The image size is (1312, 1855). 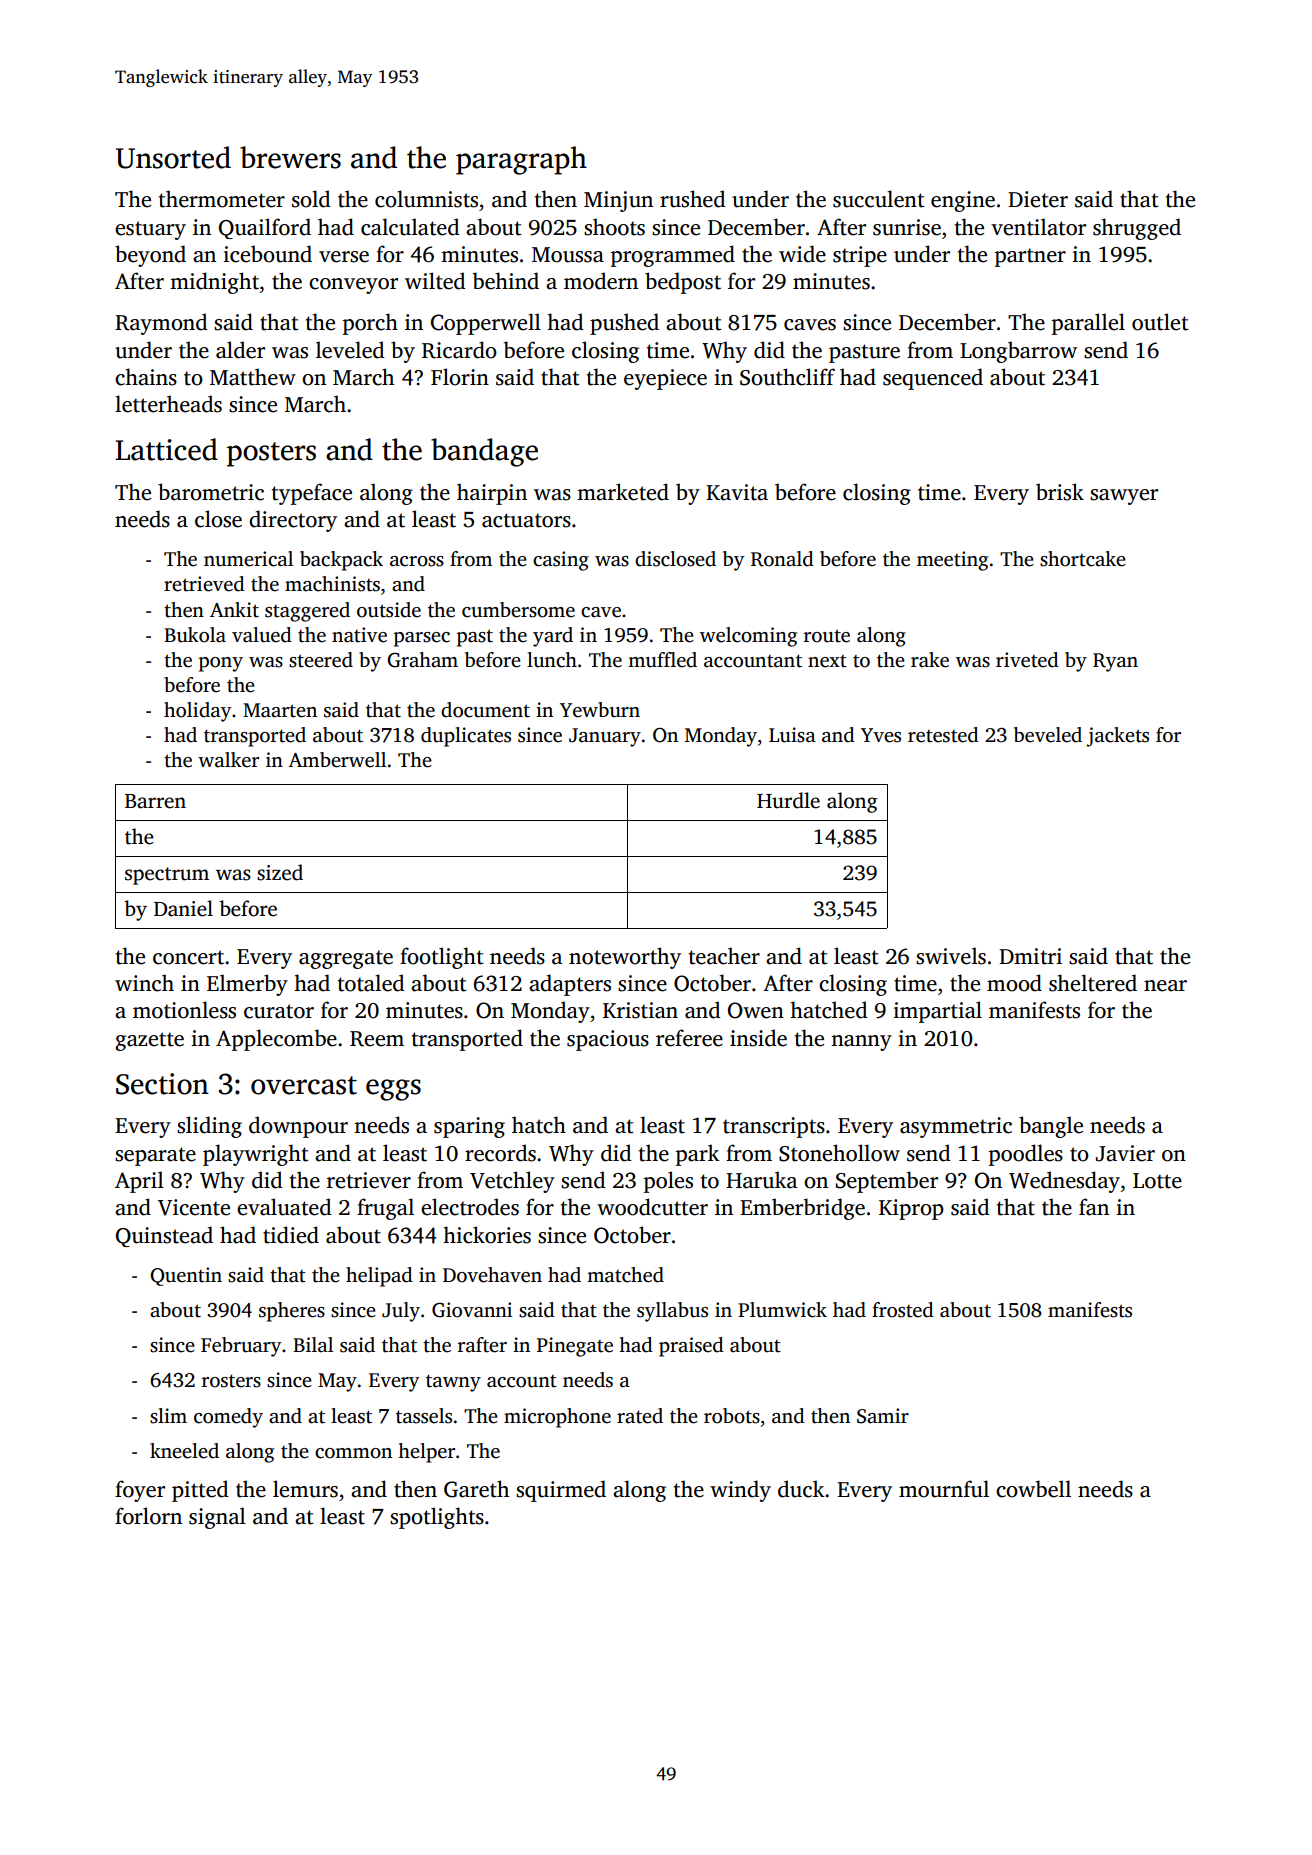 I want to click on February, so click(x=241, y=1347).
